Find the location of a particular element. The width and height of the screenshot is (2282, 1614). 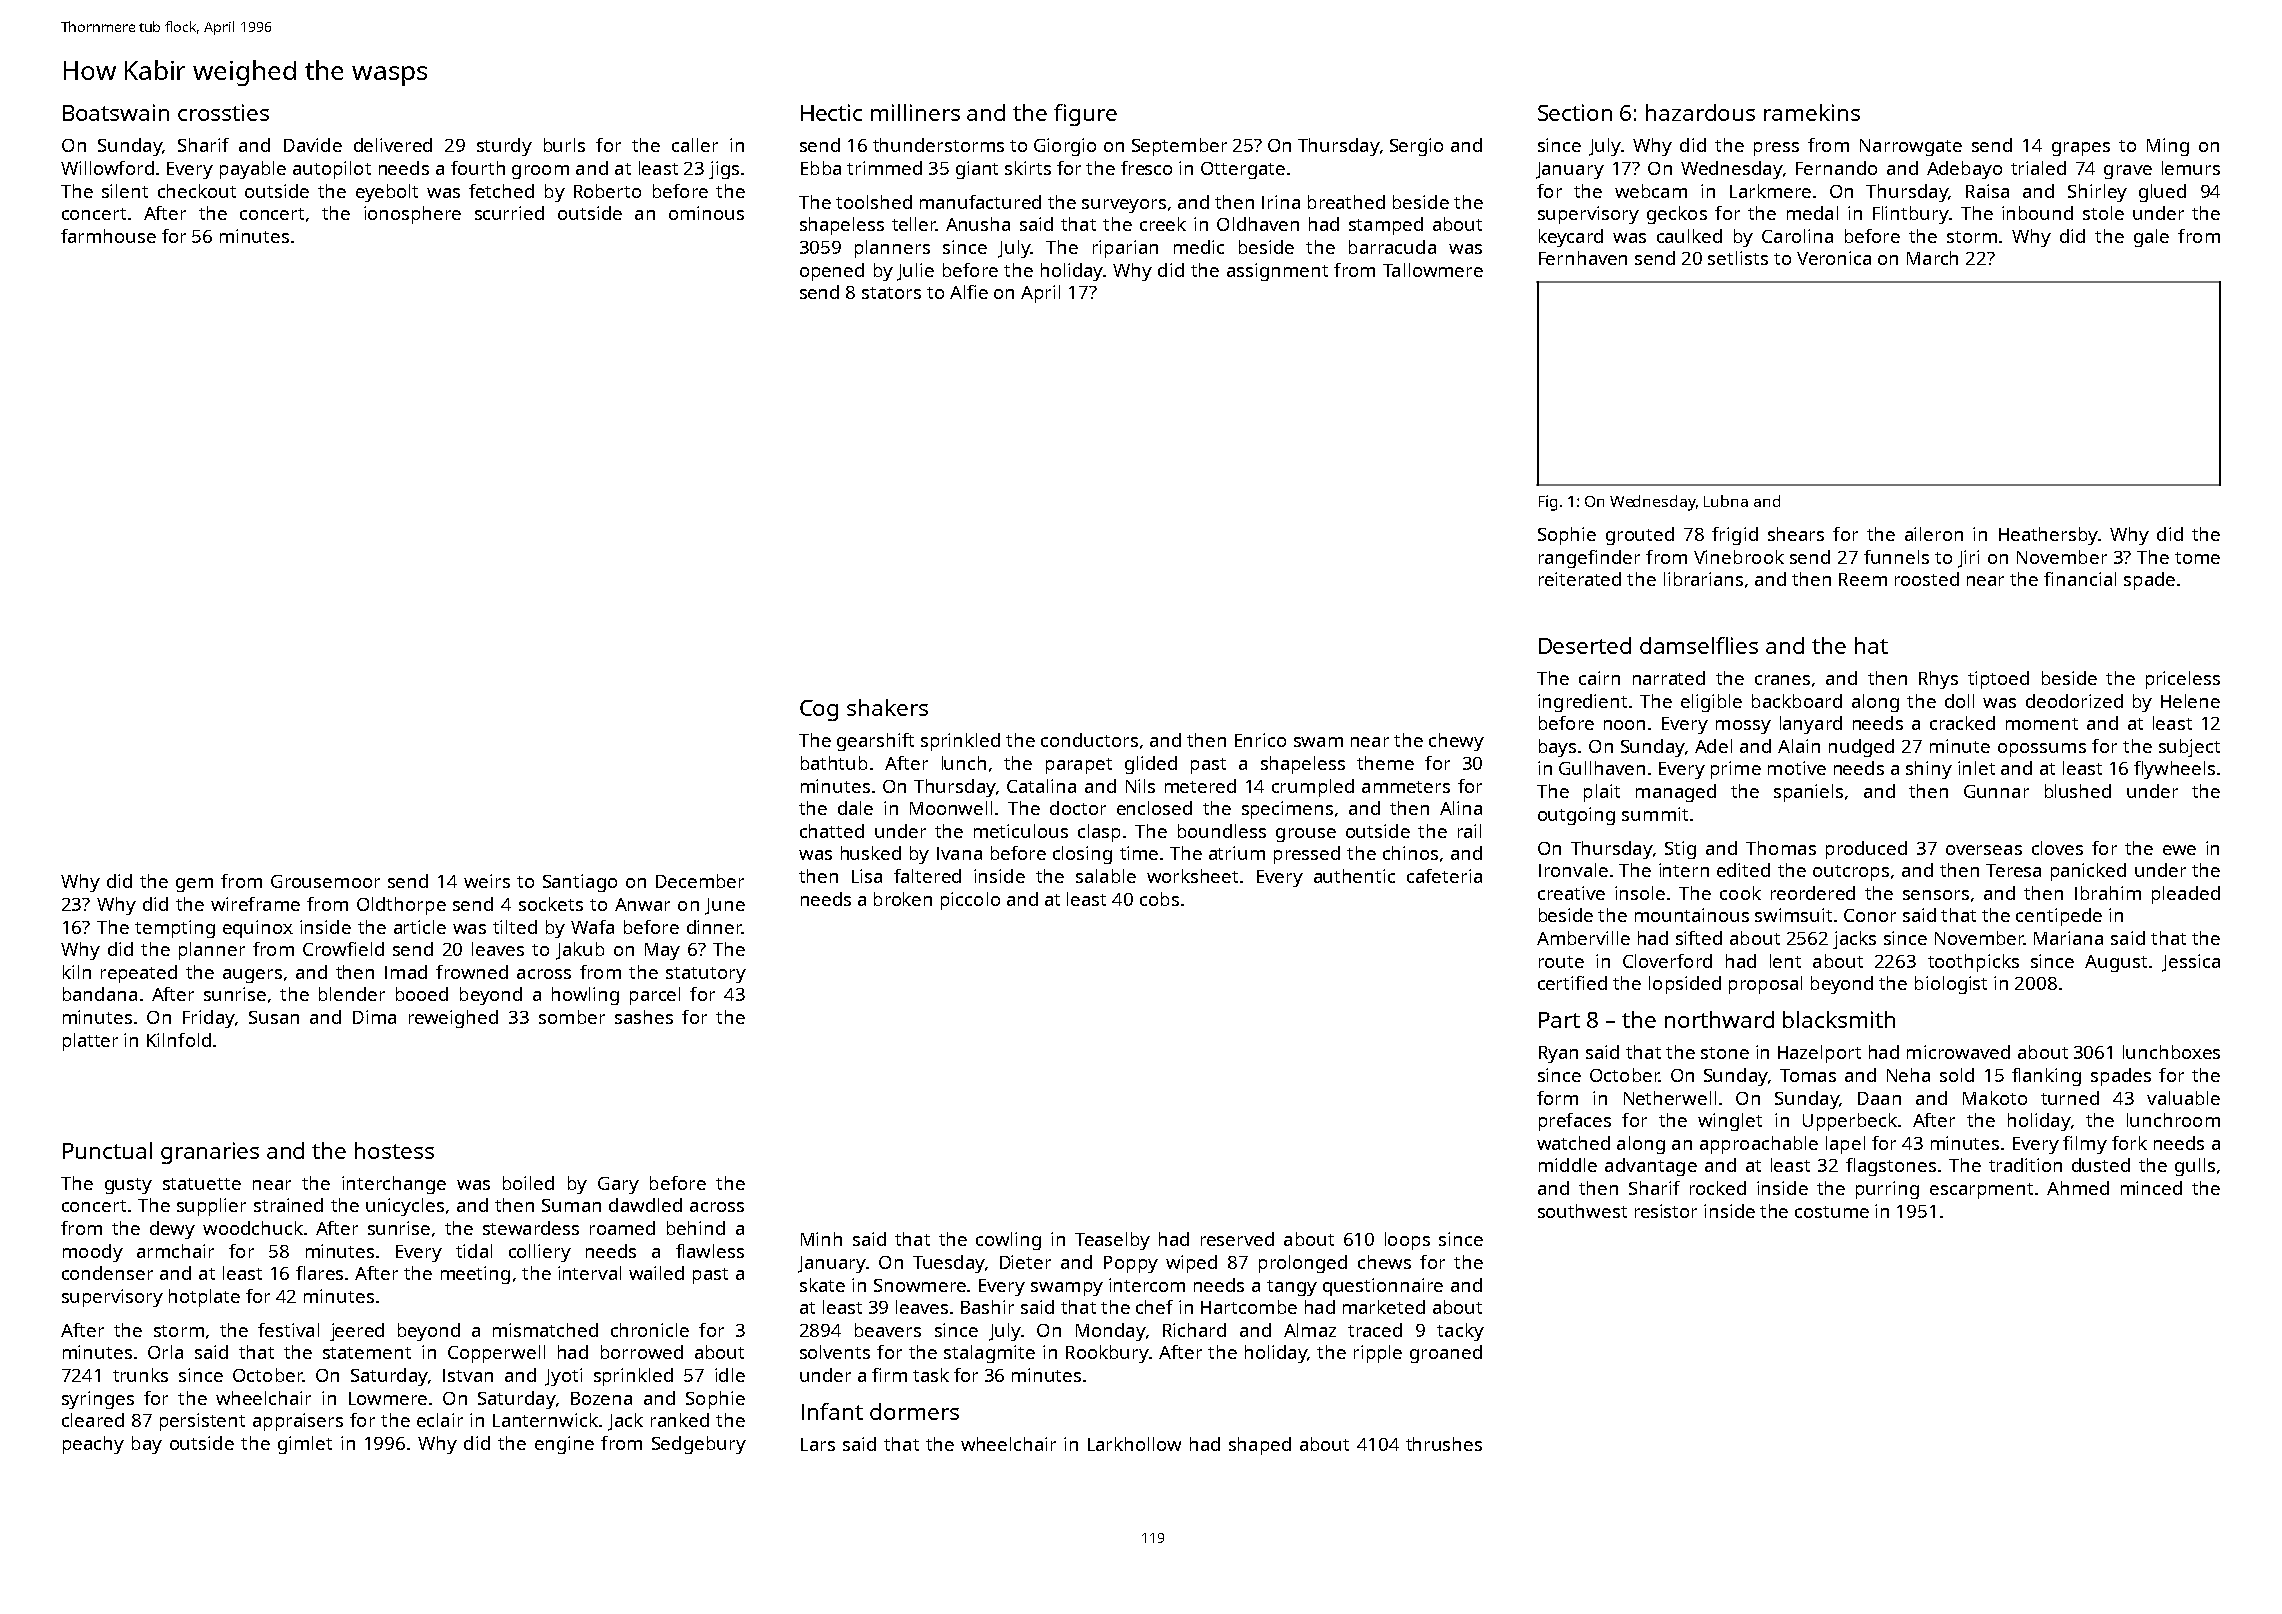

blushed is located at coordinates (2078, 791).
